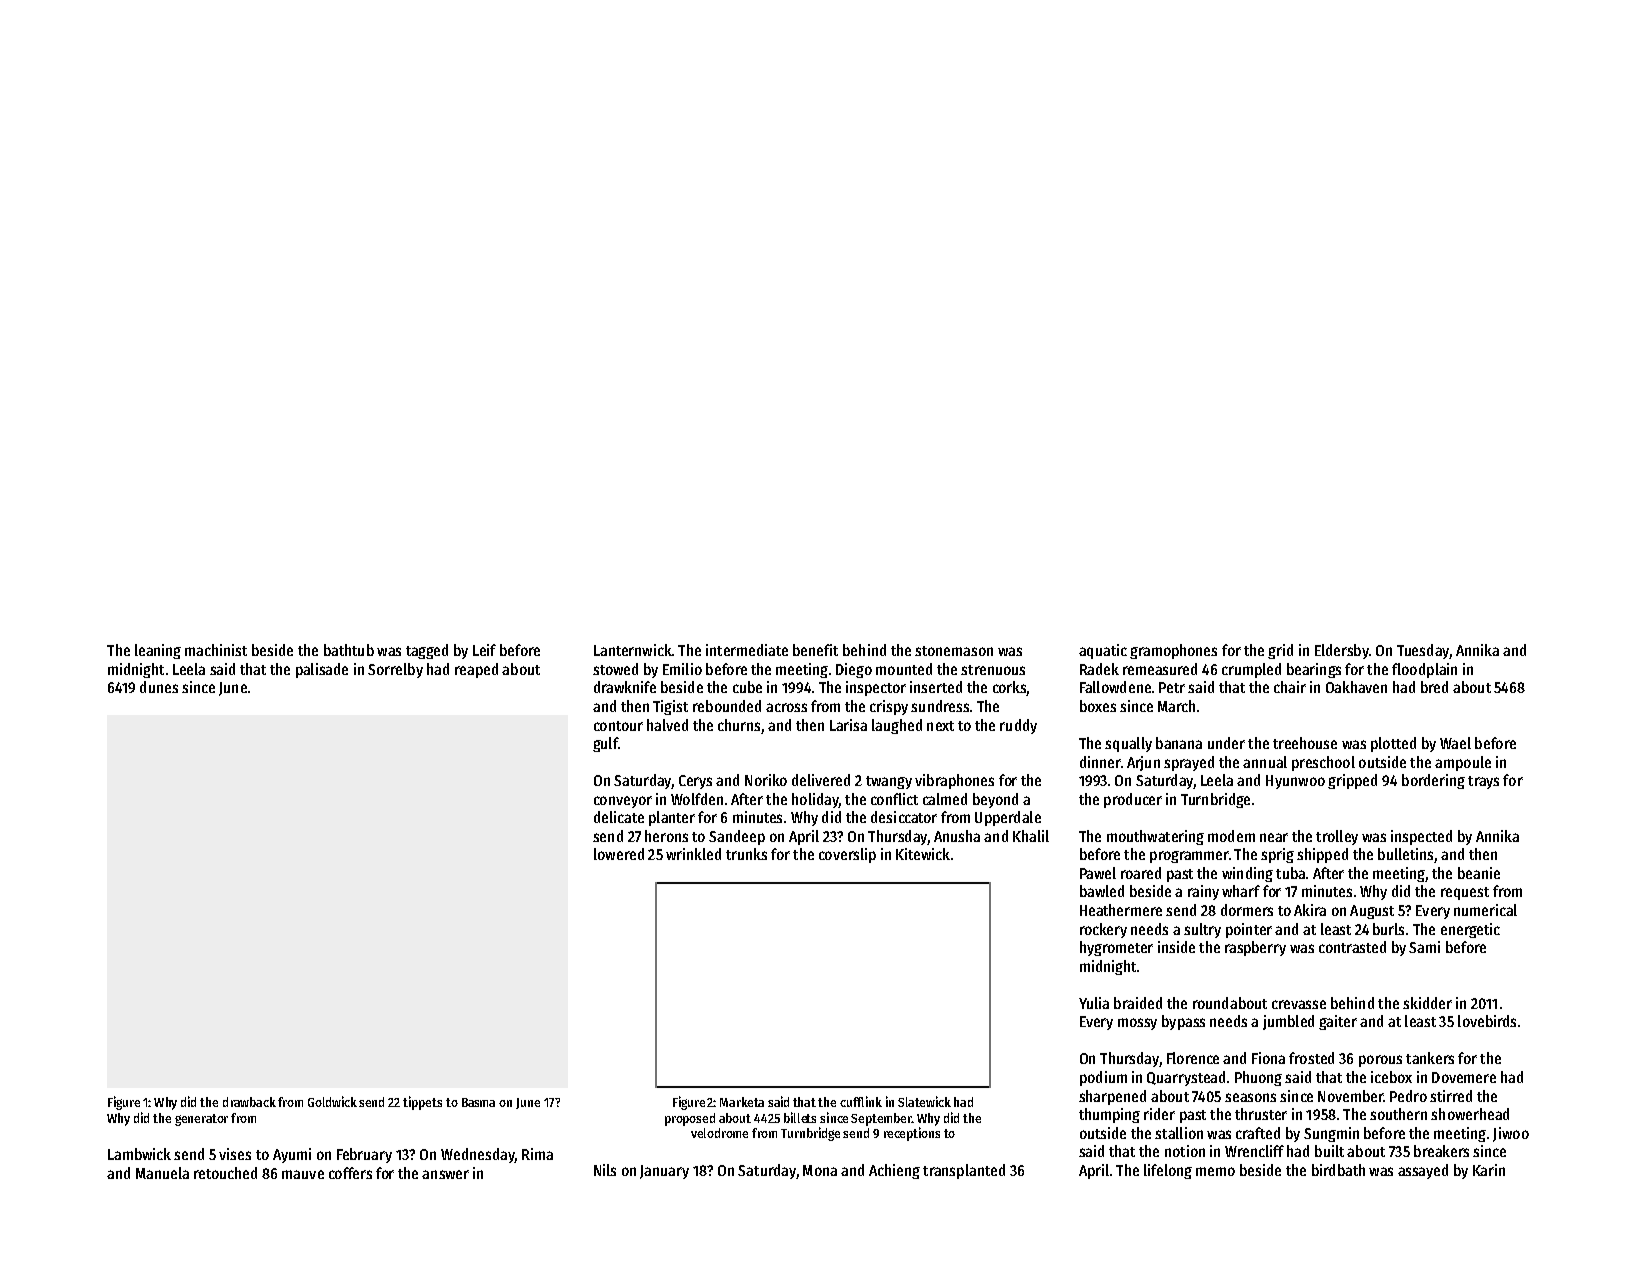  I want to click on mauve, so click(303, 1174).
